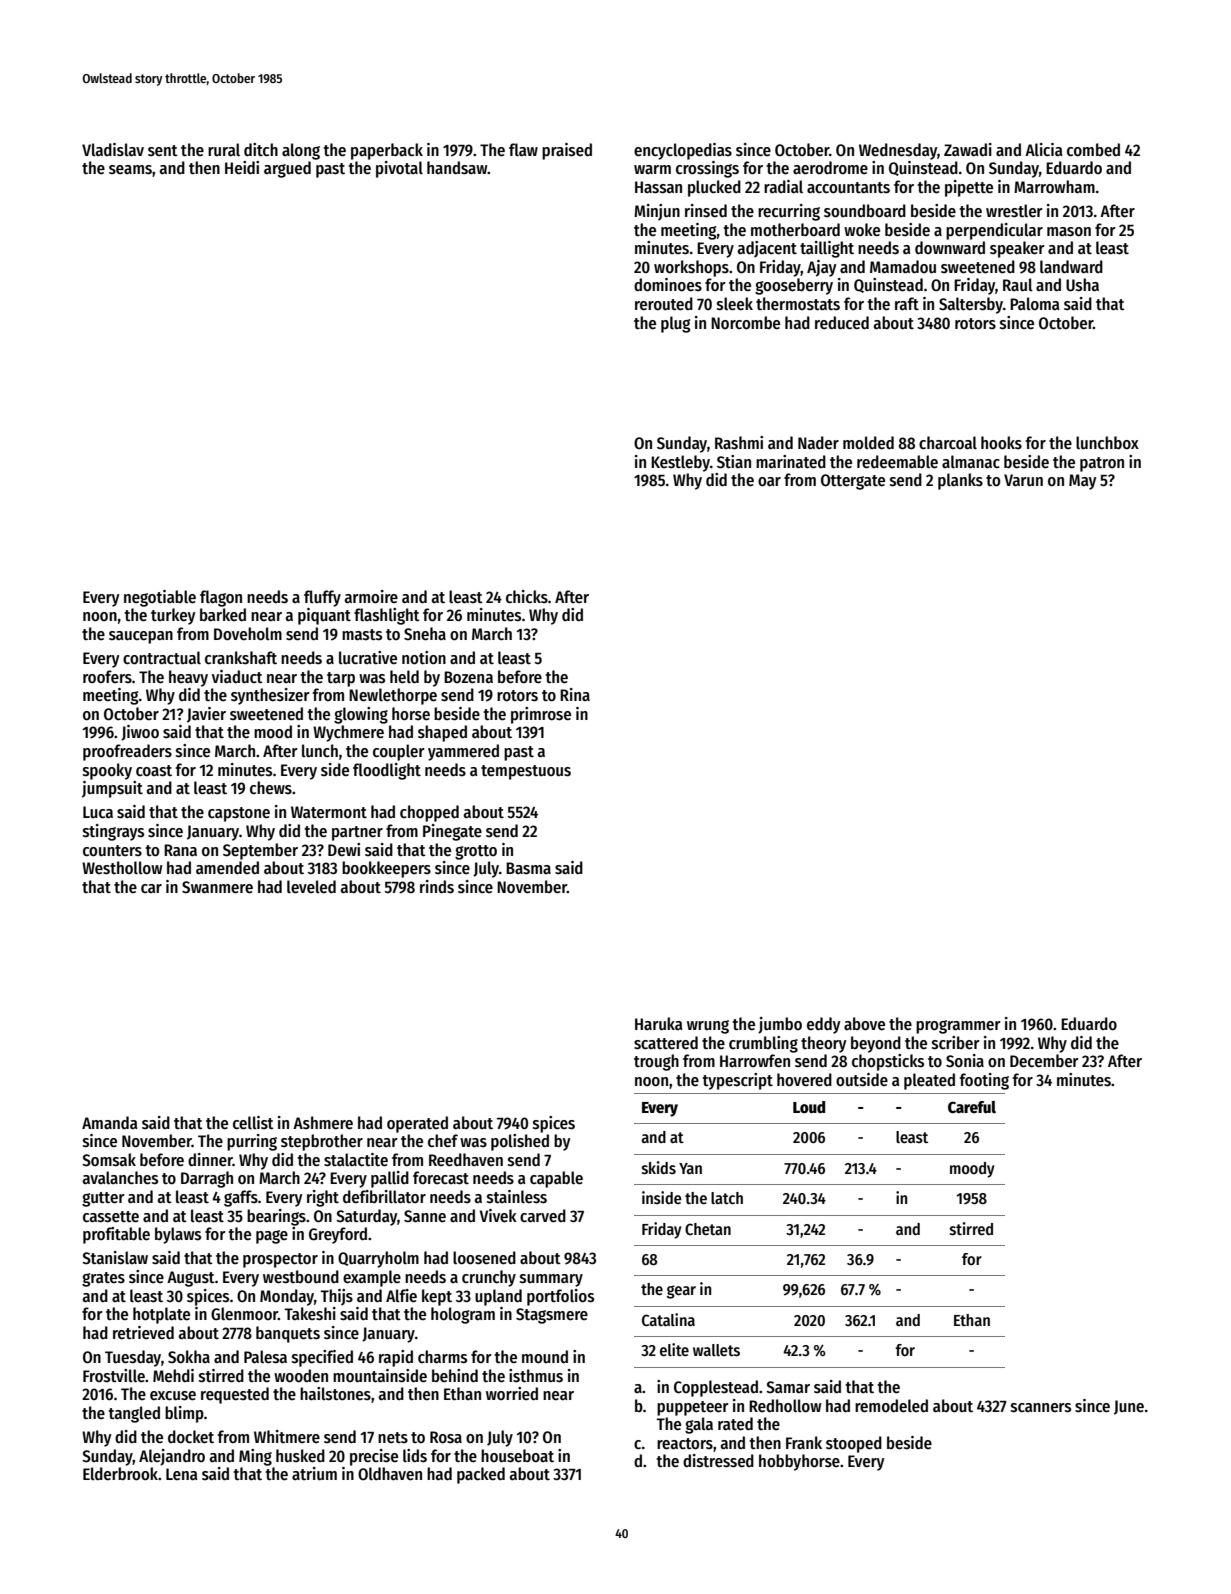  Describe the element at coordinates (287, 1297) in the page. I see `Monday` at that location.
